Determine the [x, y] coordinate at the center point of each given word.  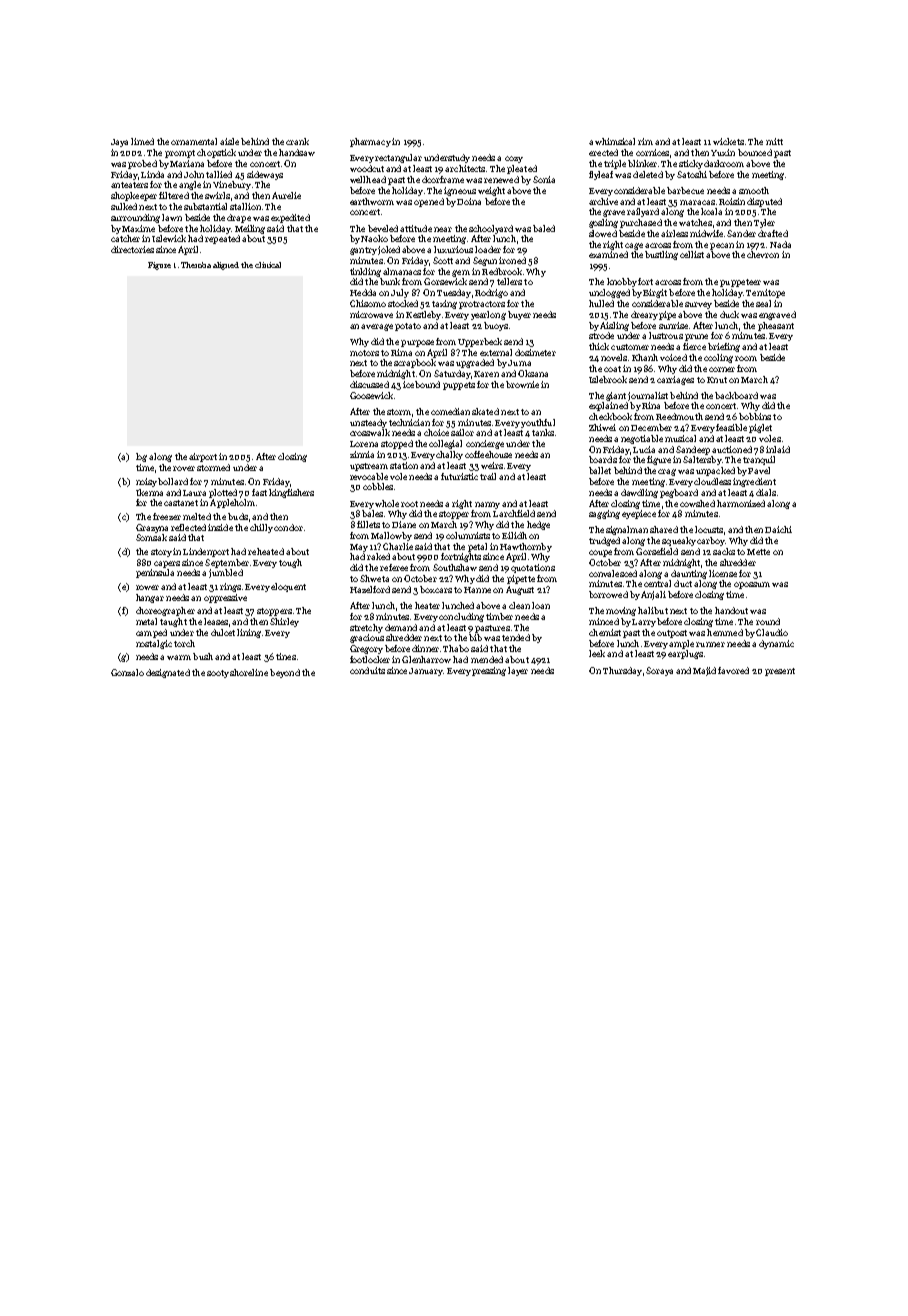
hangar [150, 598]
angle [190, 185]
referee [394, 567]
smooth [754, 190]
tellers [509, 281]
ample [681, 644]
